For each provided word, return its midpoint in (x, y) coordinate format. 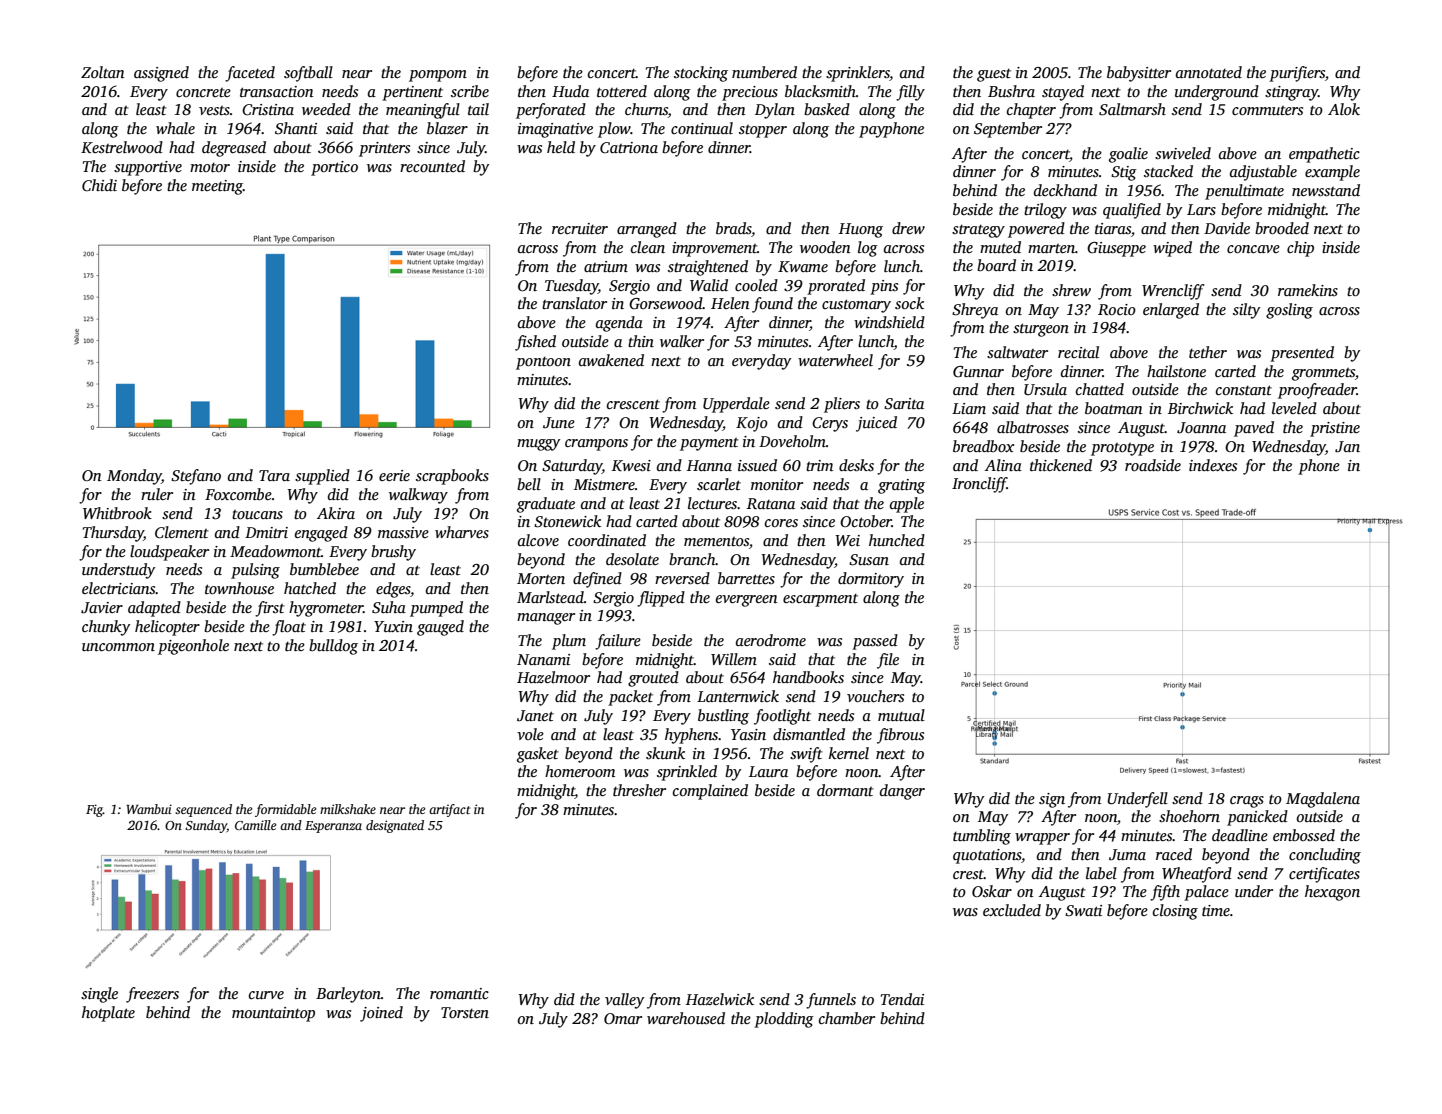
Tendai (902, 999)
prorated (836, 287)
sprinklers (858, 74)
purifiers (1297, 74)
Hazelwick (720, 999)
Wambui (149, 809)
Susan (869, 560)
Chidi (99, 185)
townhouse (239, 588)
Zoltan (103, 72)
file (888, 661)
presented (1302, 354)
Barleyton (348, 995)
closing (1175, 912)
